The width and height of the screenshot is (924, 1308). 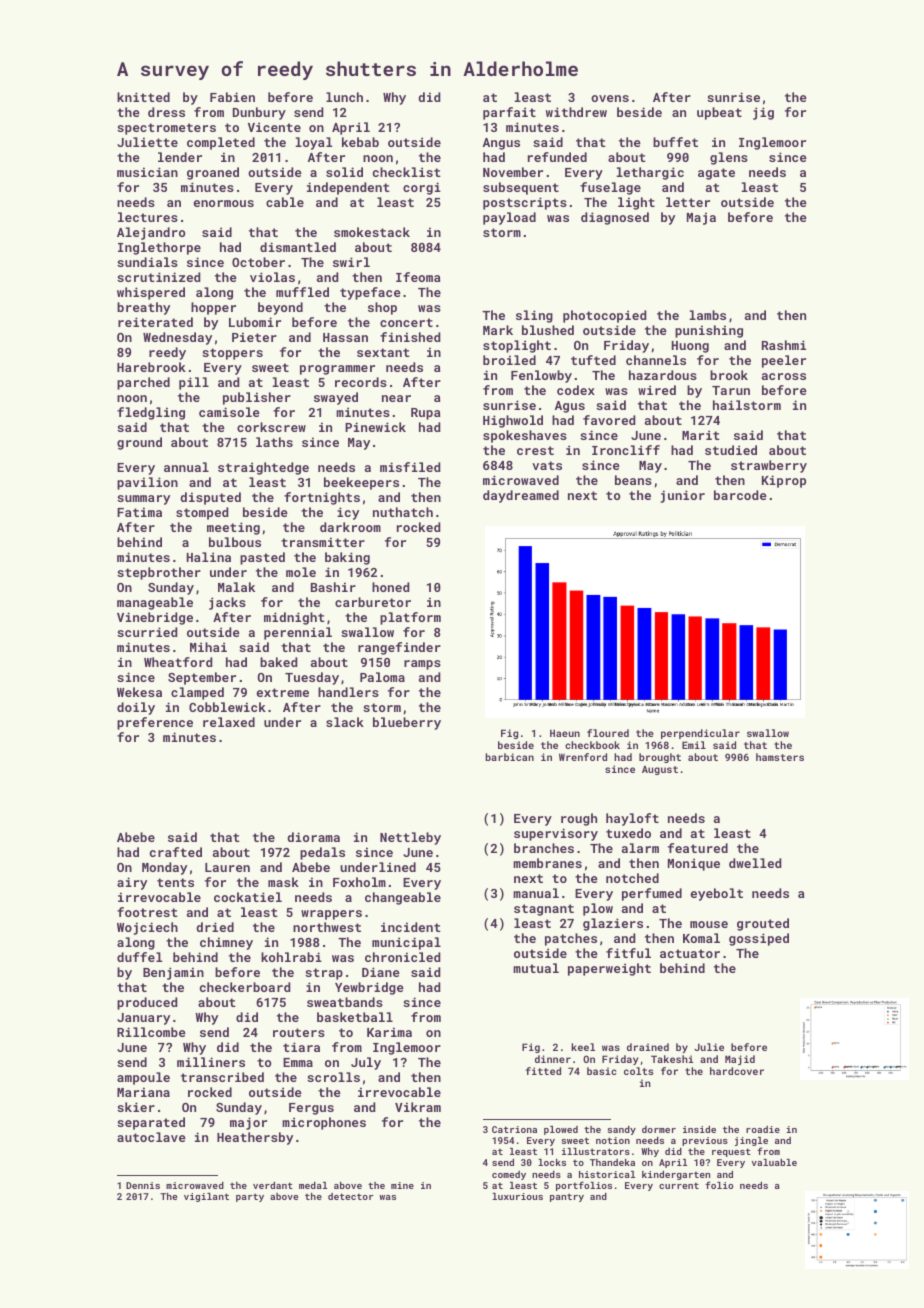 I want to click on stoppers, so click(x=232, y=354).
